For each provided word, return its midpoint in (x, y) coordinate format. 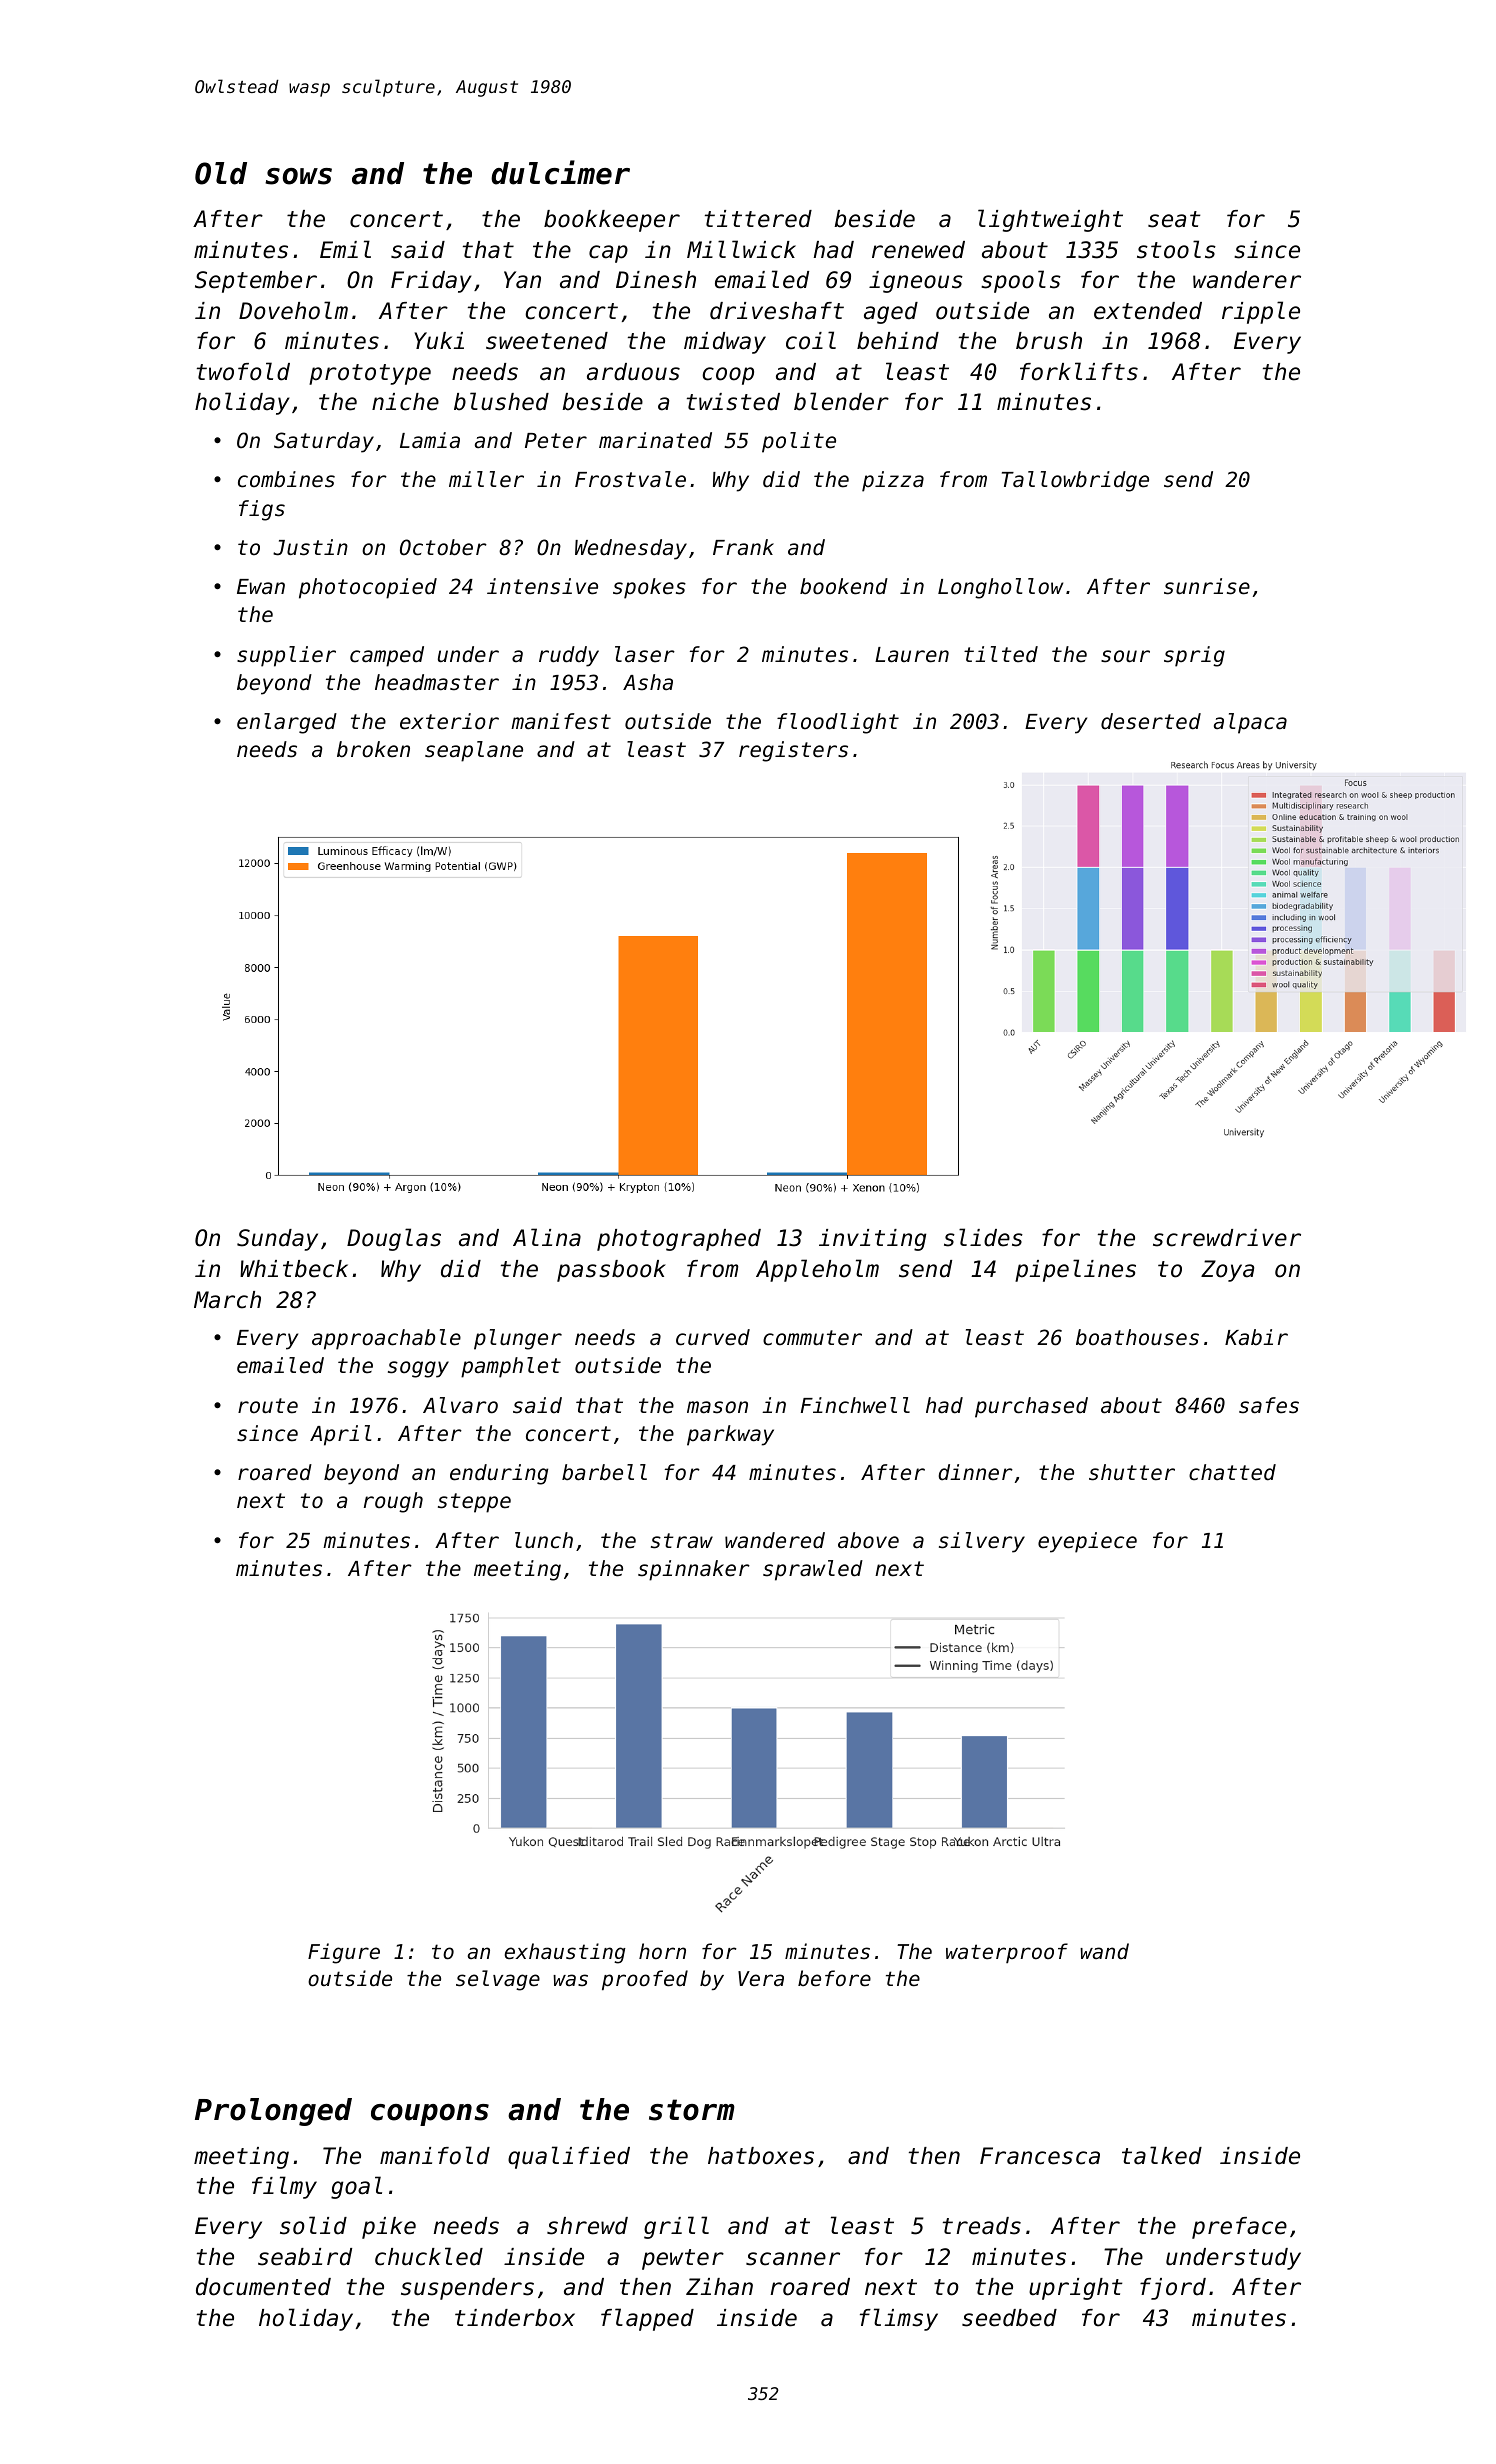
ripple (1261, 312)
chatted (1232, 1472)
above (868, 1540)
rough (393, 1502)
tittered (758, 219)
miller (486, 479)
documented (263, 2287)
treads (982, 2226)
